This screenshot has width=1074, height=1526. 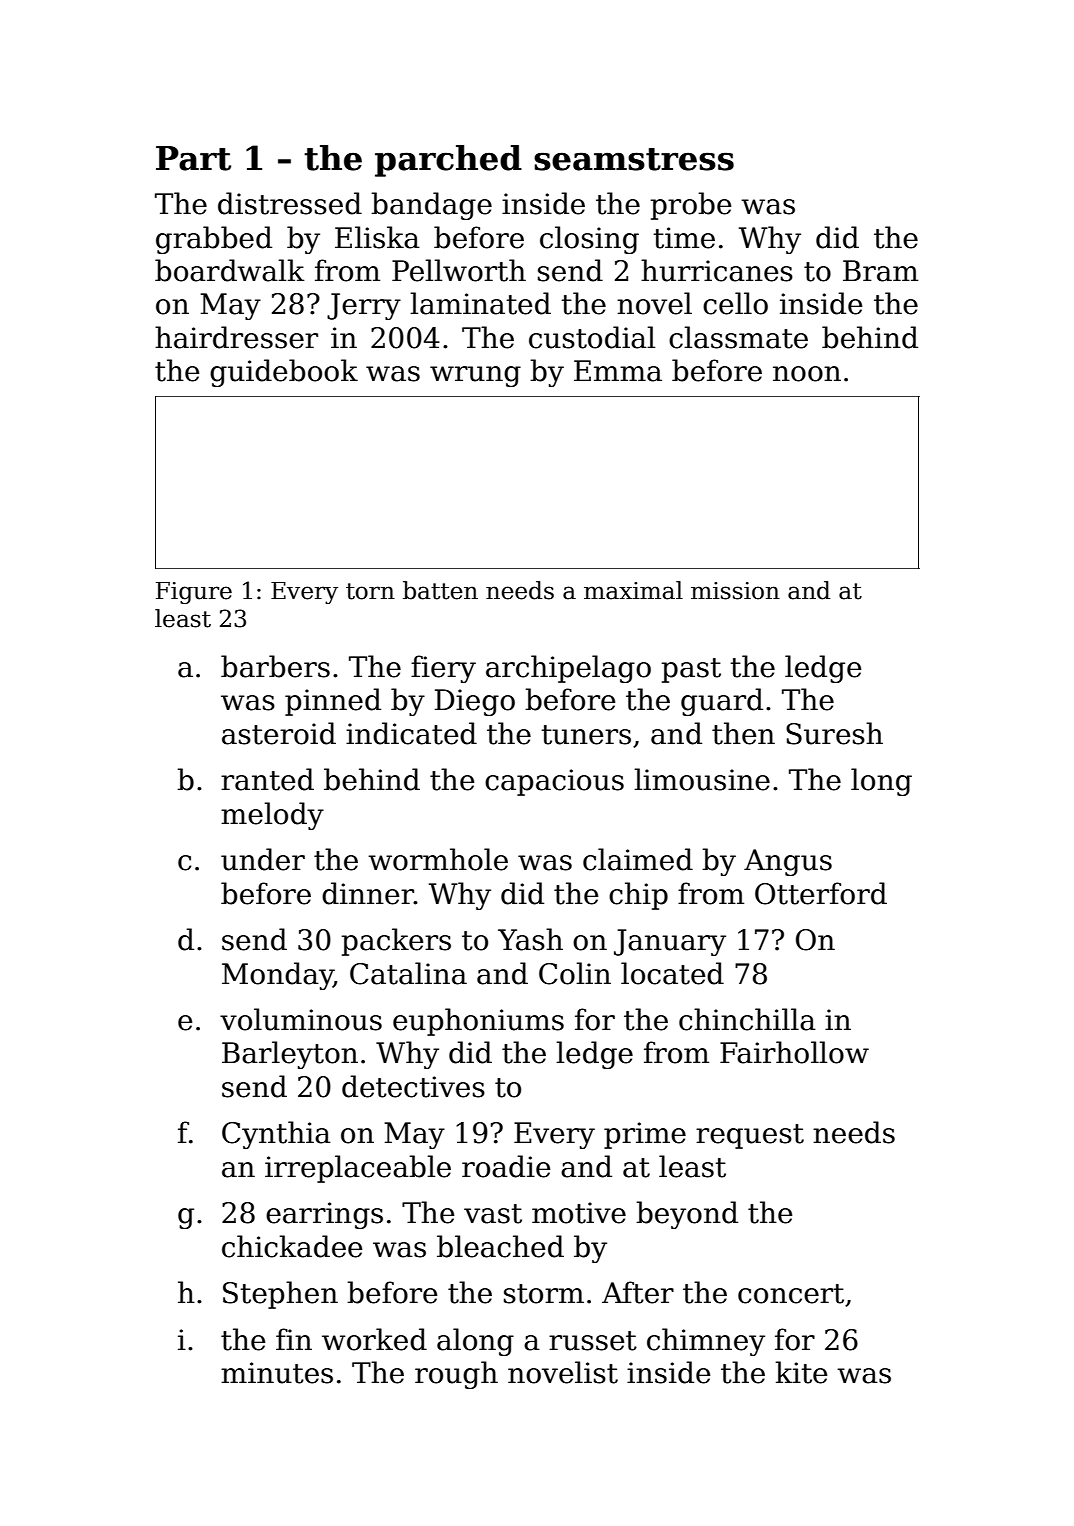 What do you see at coordinates (834, 733) in the screenshot?
I see `Suresh` at bounding box center [834, 733].
